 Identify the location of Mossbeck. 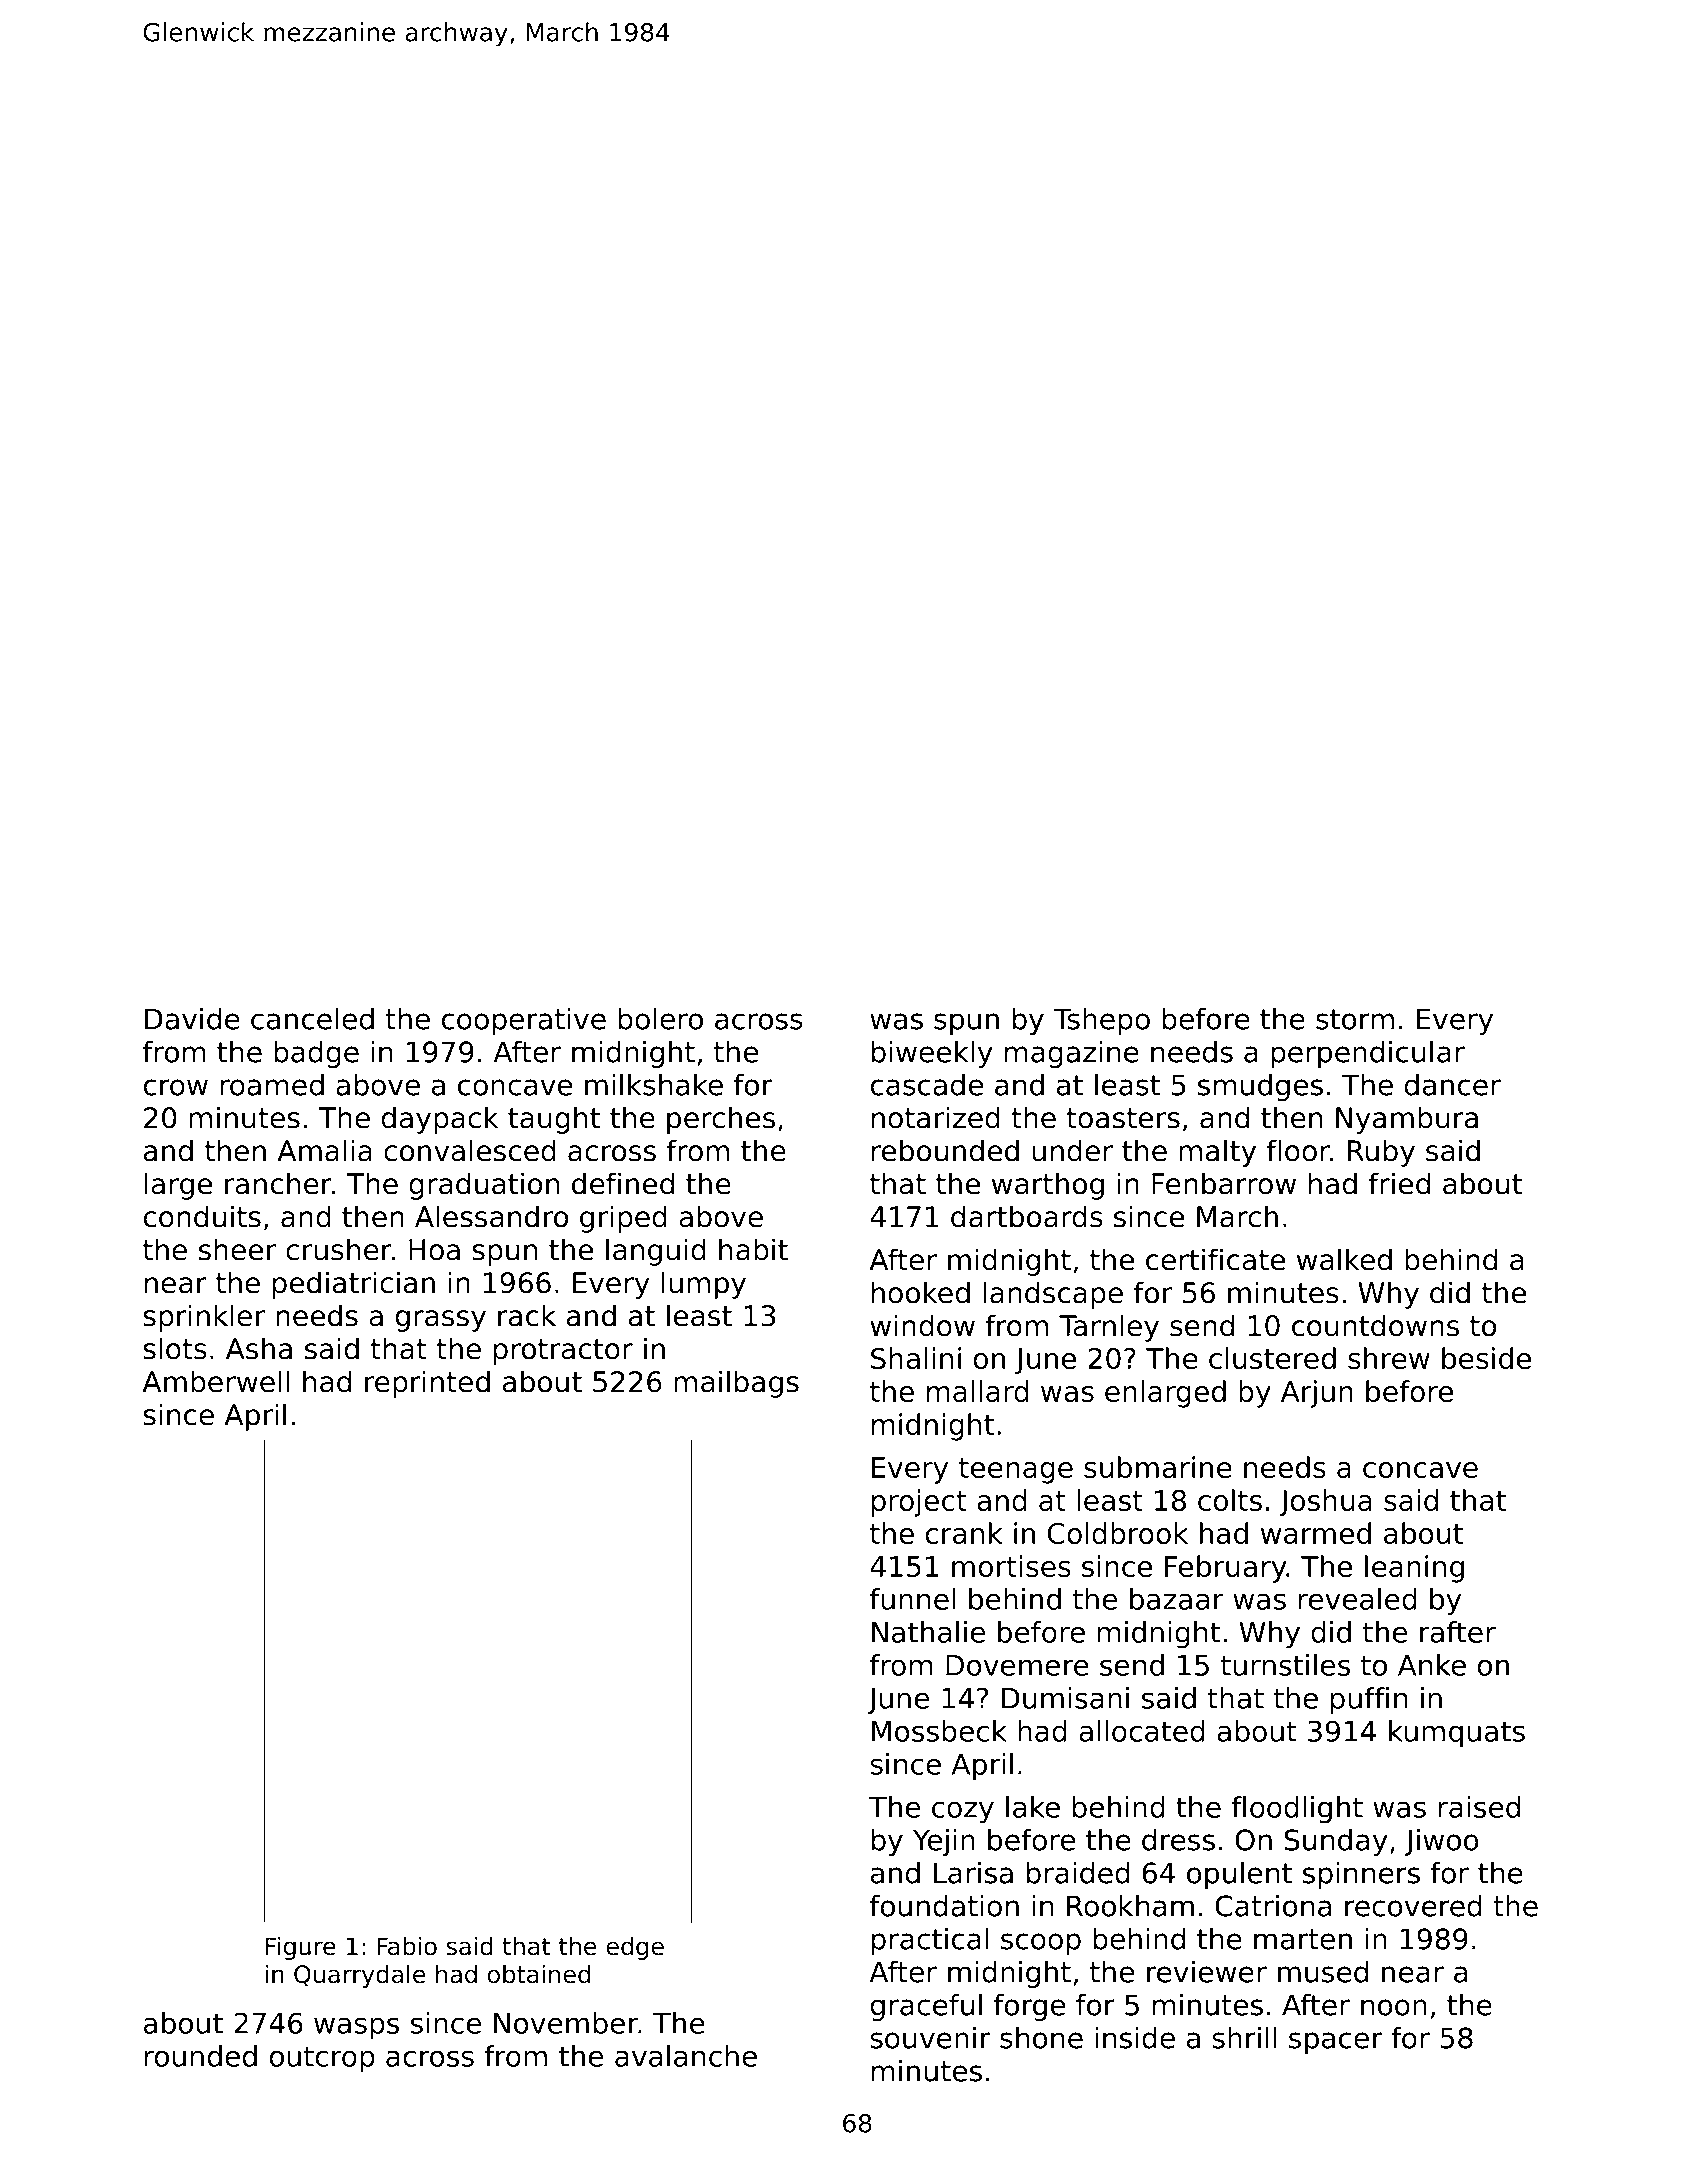
(939, 1731).
